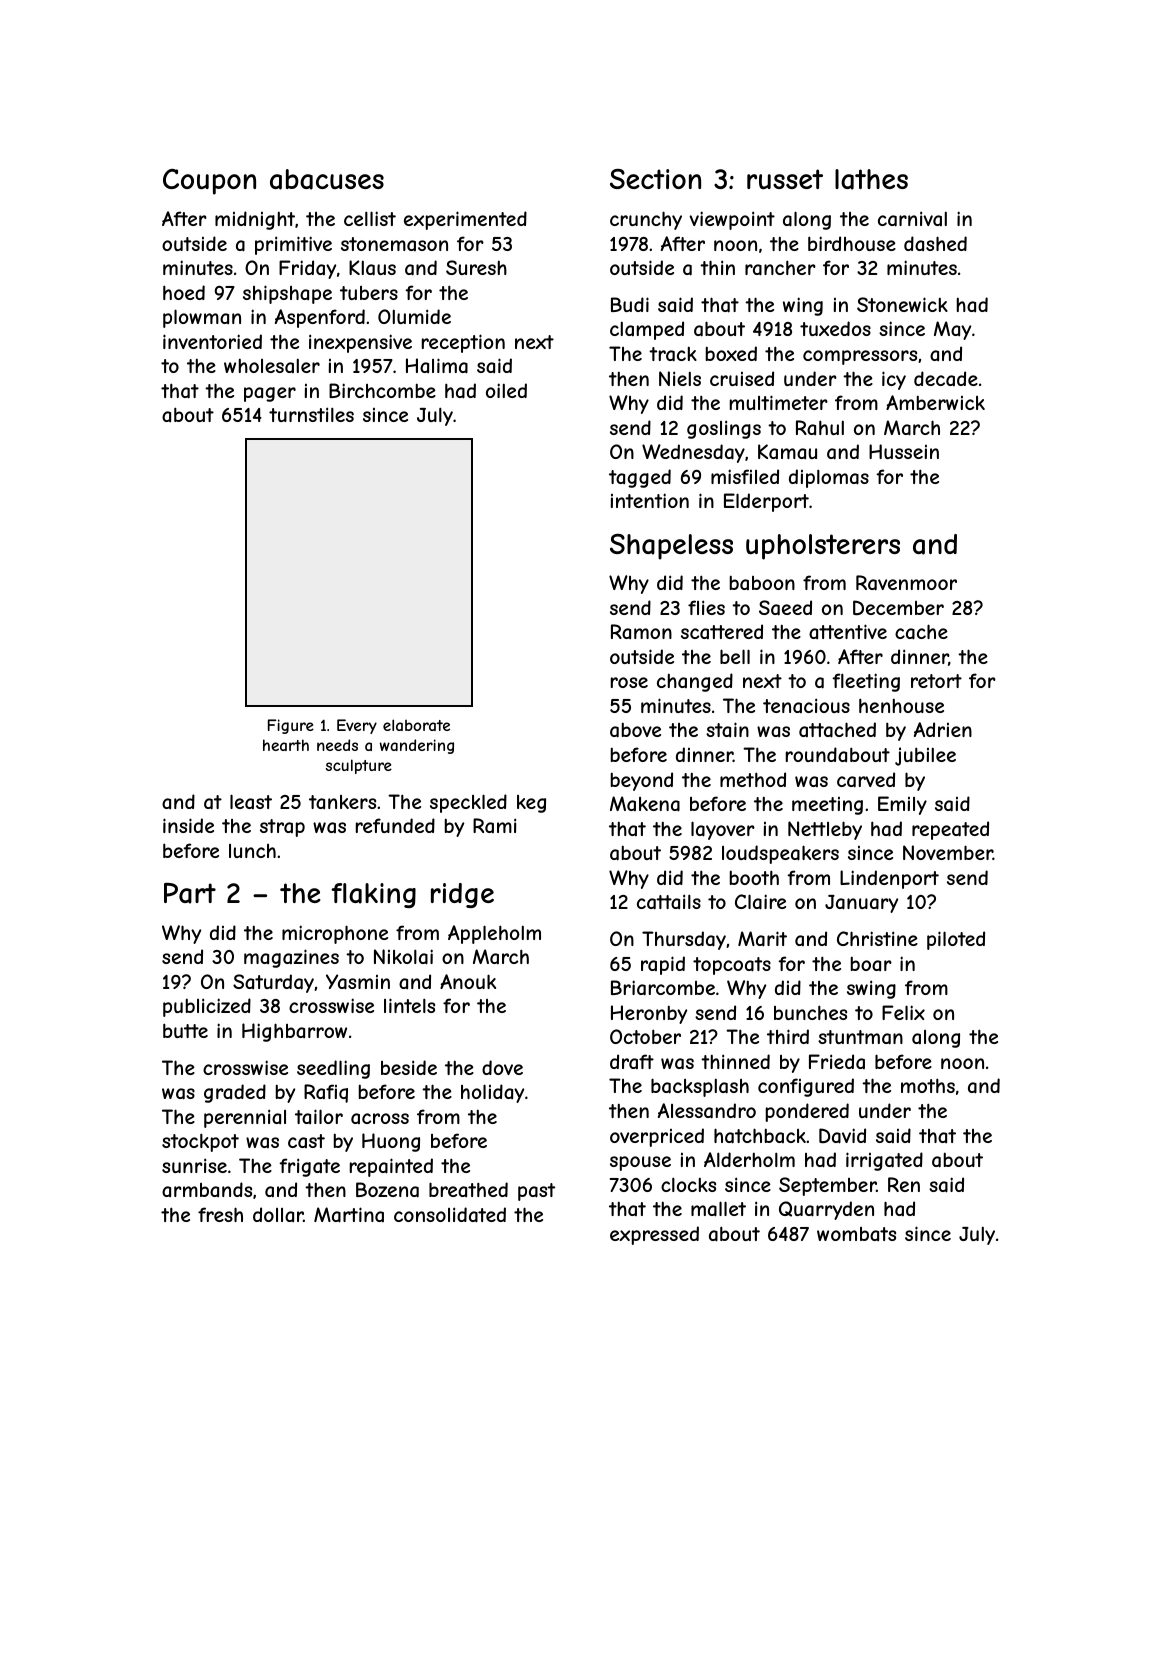 This page has height=1654, width=1165. Describe the element at coordinates (640, 478) in the page. I see `tagged` at that location.
